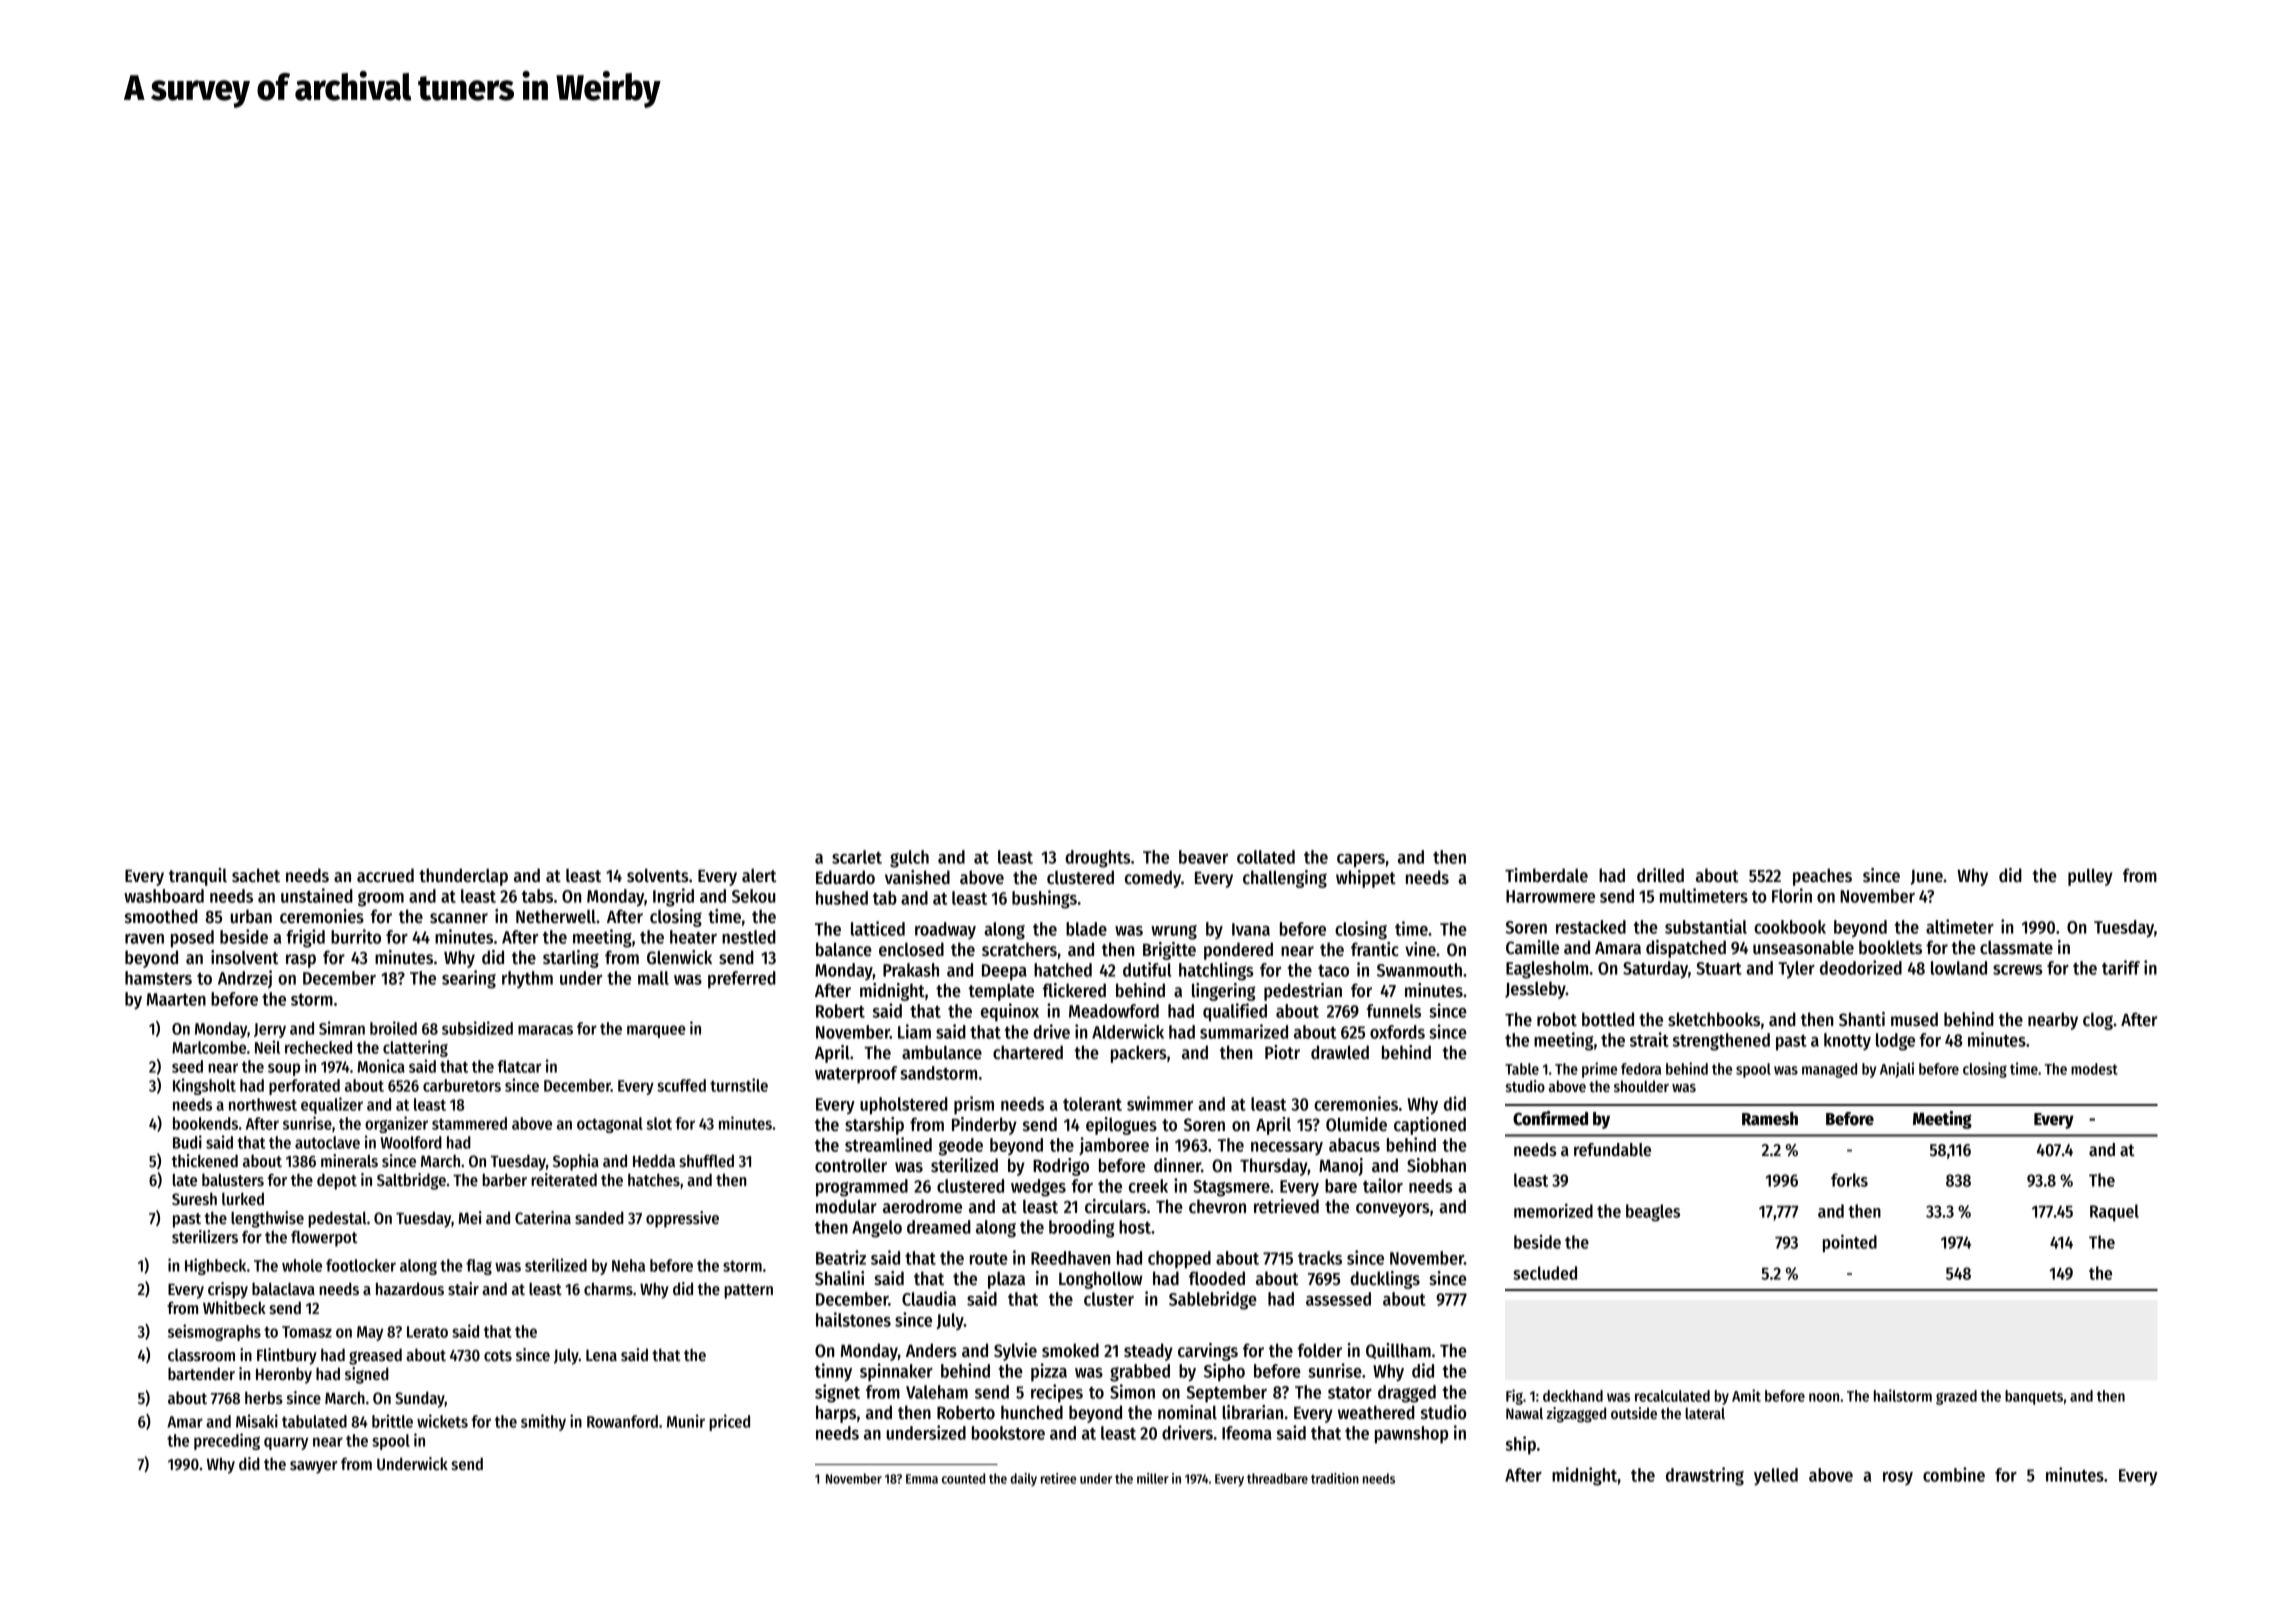 This screenshot has height=1614, width=2282. What do you see at coordinates (1393, 1210) in the screenshot?
I see `conveyors` at bounding box center [1393, 1210].
